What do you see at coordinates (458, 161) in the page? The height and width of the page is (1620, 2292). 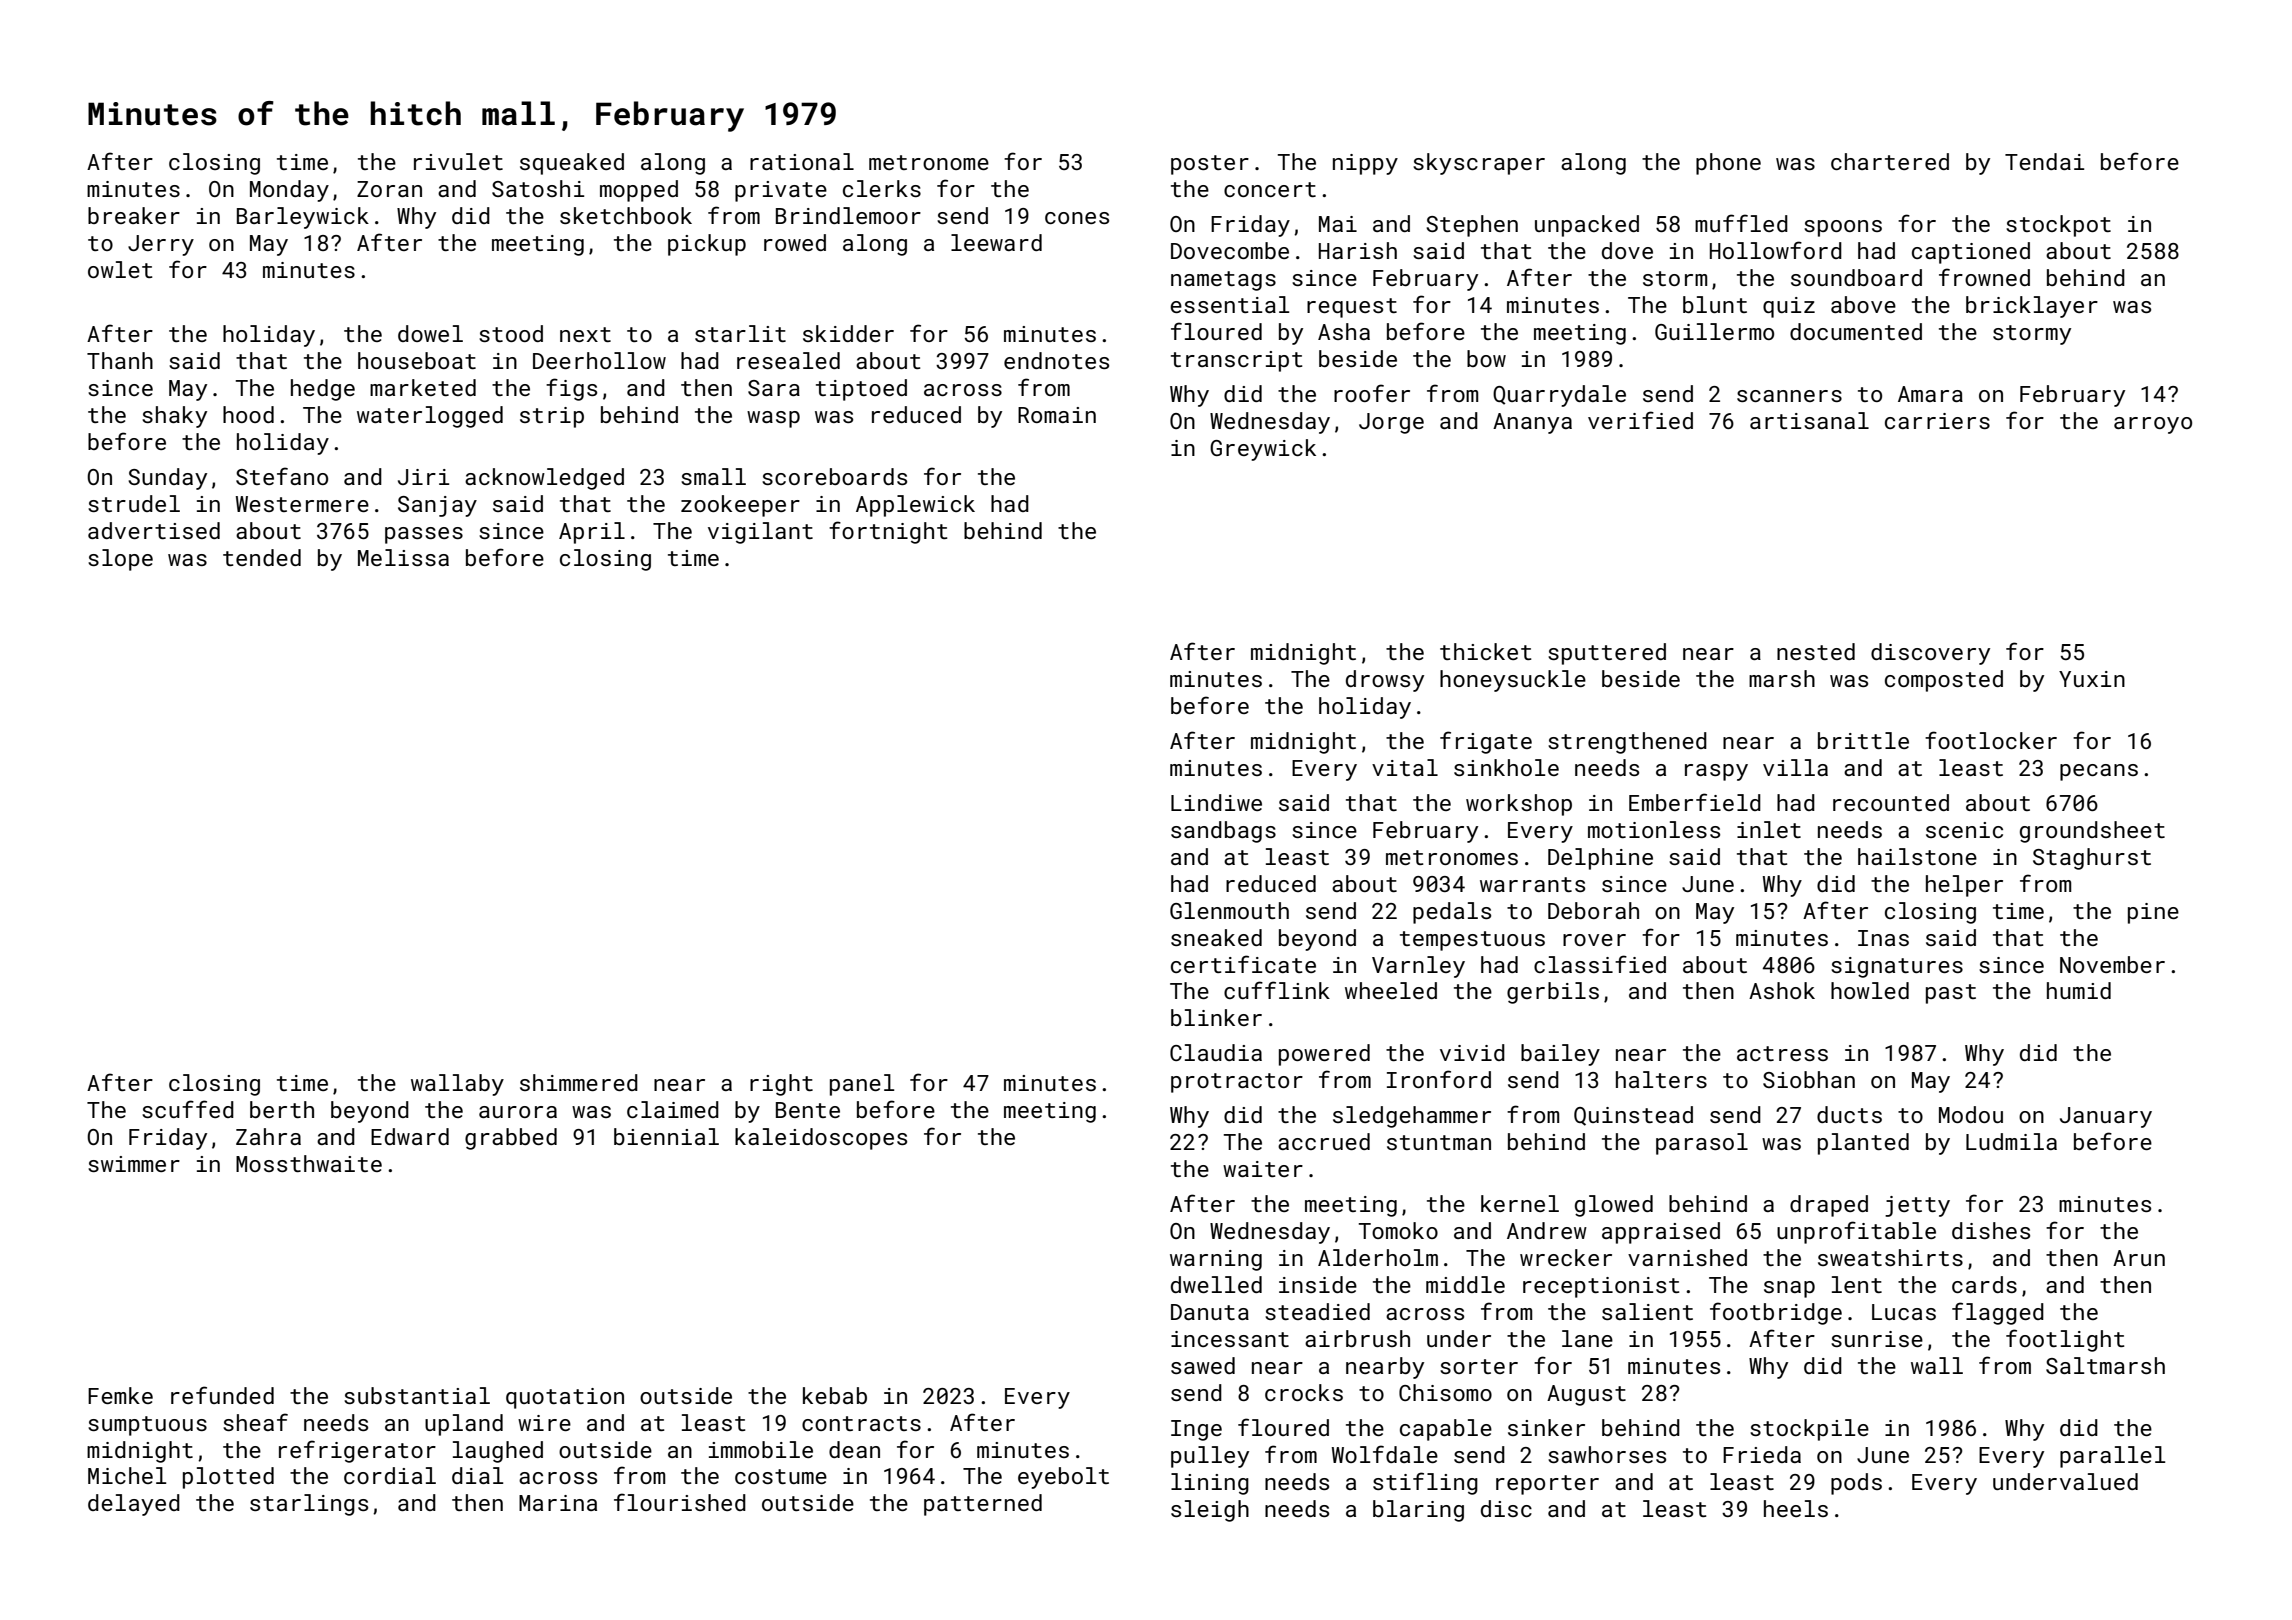 I see `rivulet` at bounding box center [458, 161].
